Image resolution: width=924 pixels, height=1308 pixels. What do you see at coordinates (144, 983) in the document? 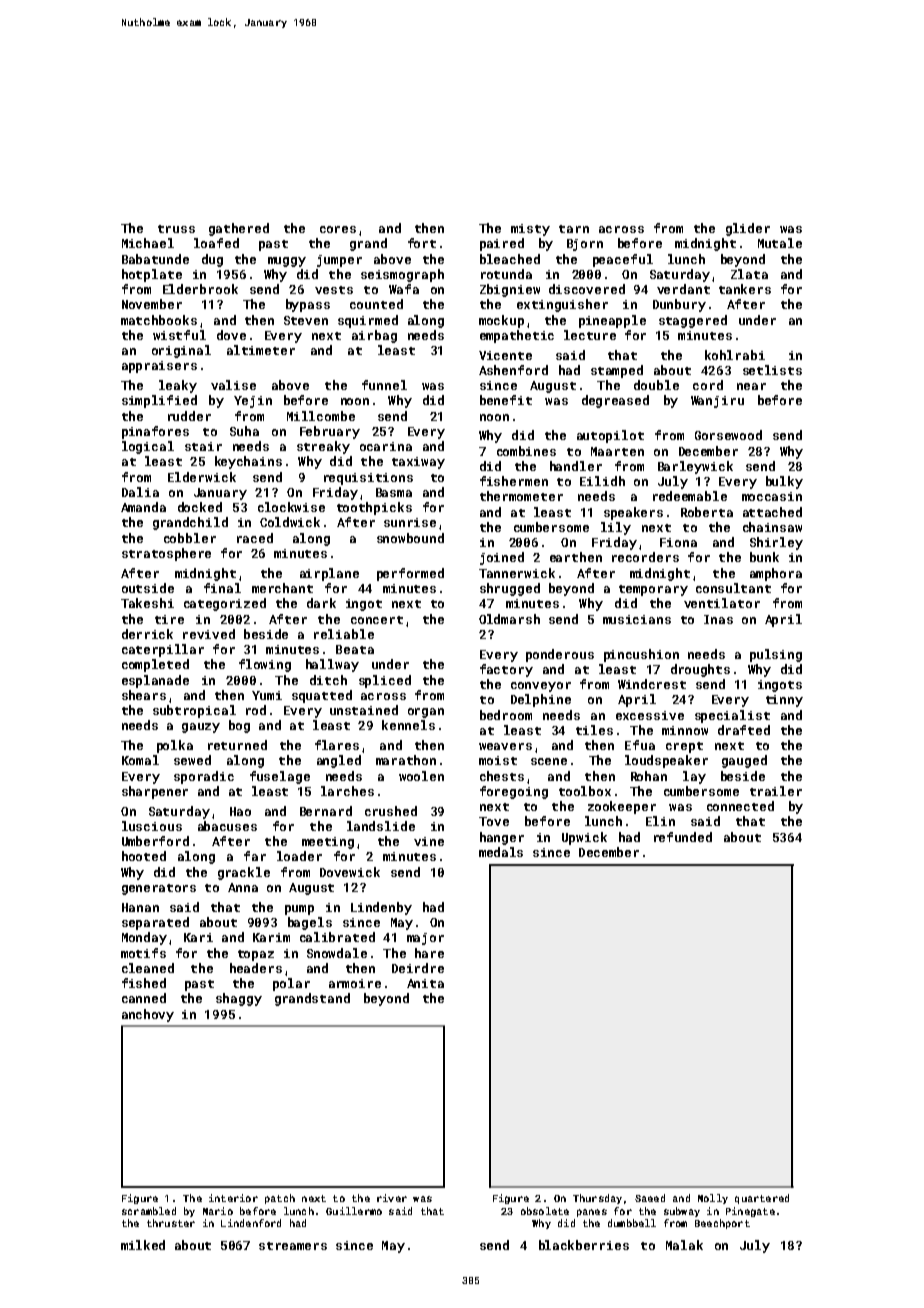
I see `fished` at bounding box center [144, 983].
